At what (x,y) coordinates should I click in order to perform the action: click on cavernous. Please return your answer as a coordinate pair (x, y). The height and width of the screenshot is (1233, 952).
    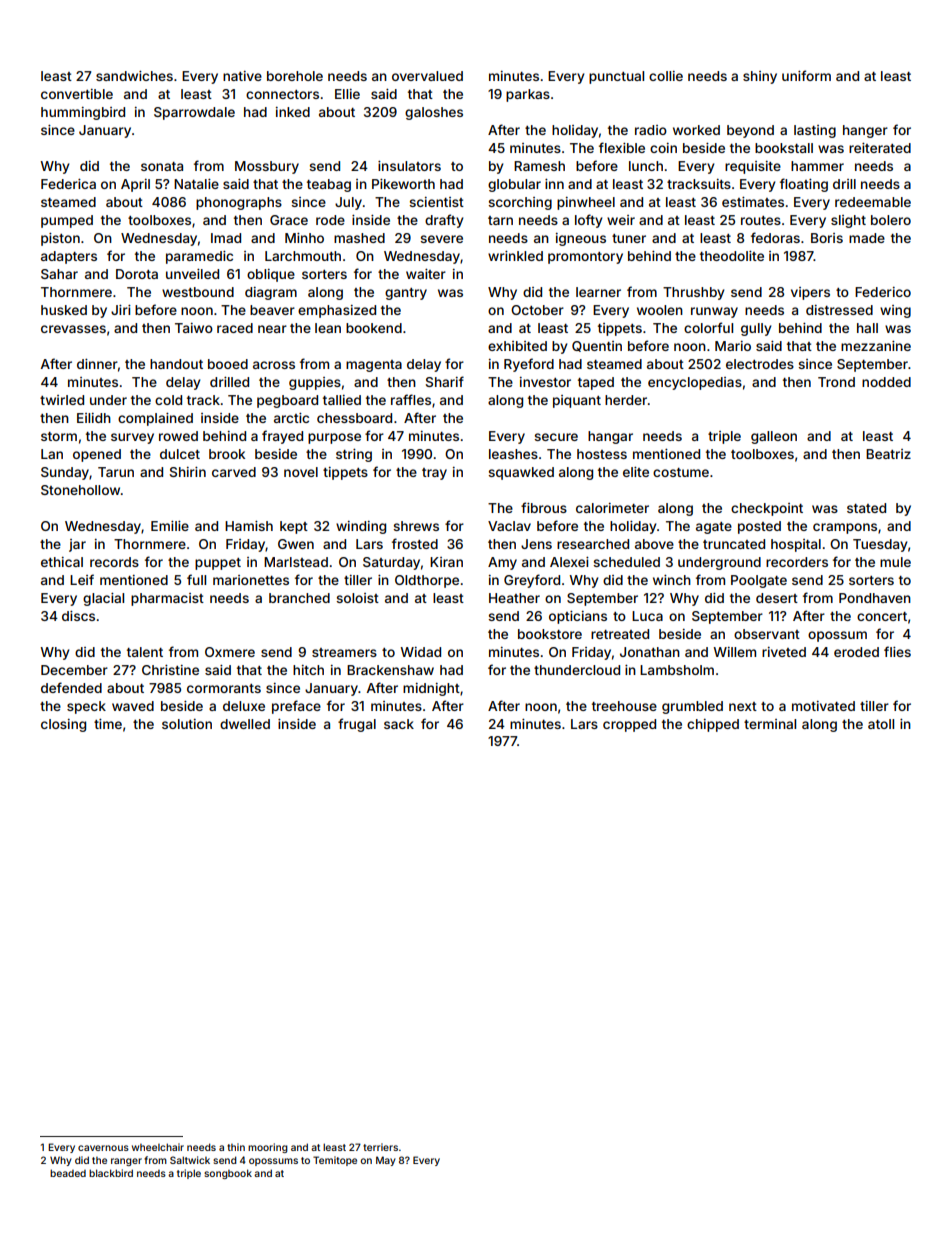
    Looking at the image, I should click on (103, 1148).
